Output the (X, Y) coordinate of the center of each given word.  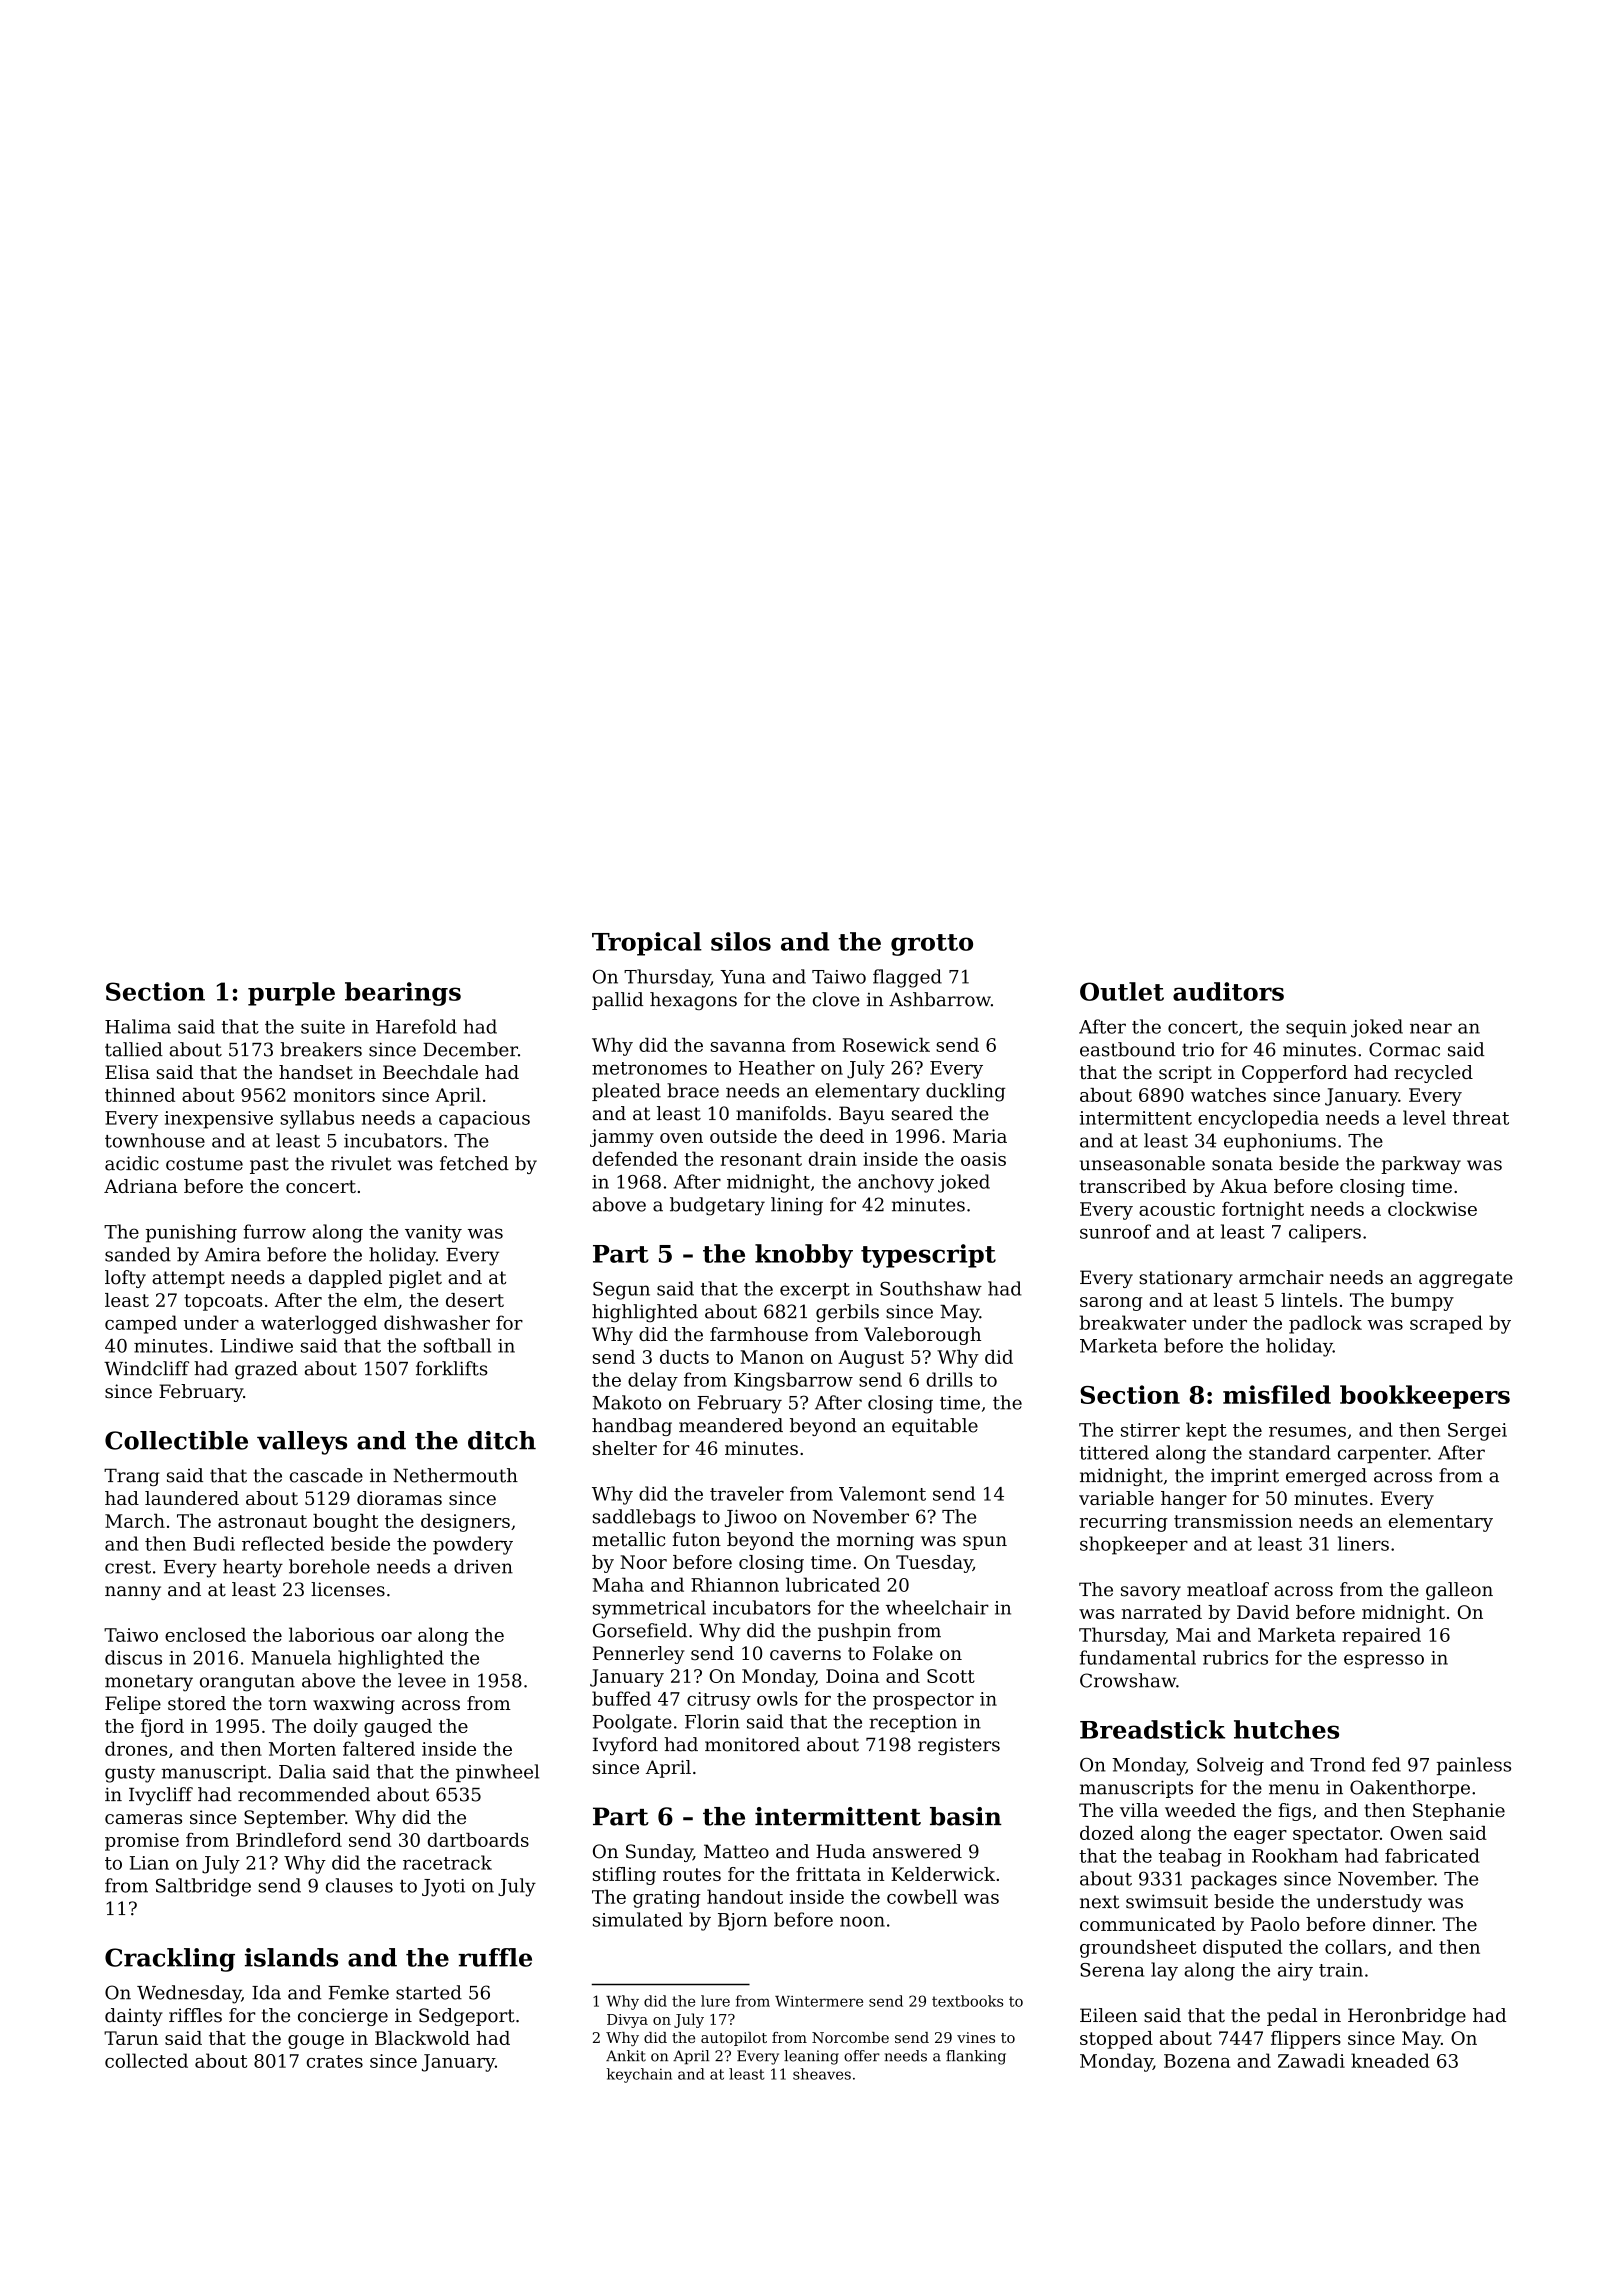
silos (741, 941)
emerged (1326, 1477)
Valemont (882, 1493)
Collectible (176, 1440)
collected (146, 2060)
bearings (403, 994)
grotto (932, 945)
